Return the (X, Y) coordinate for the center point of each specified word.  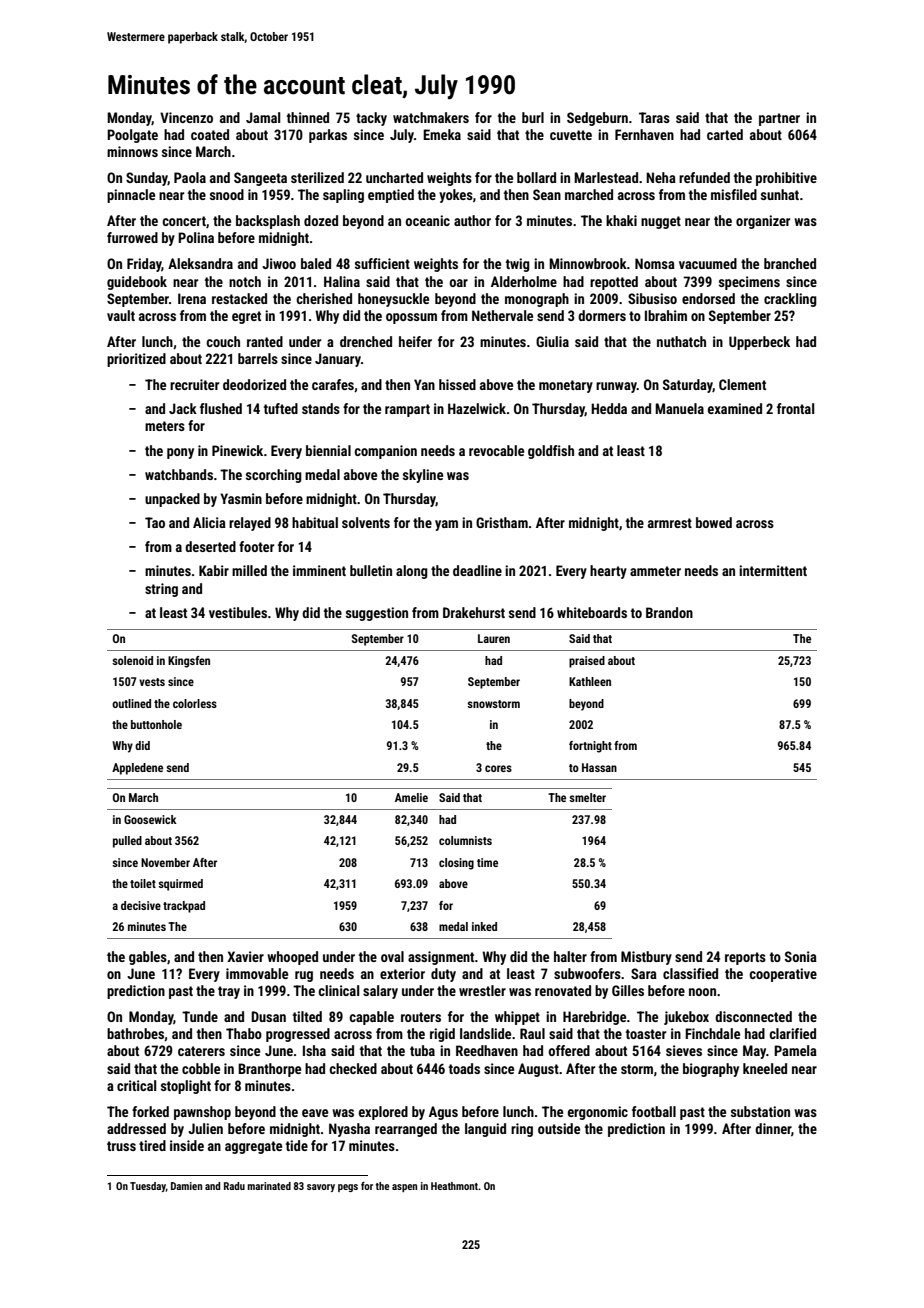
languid (485, 1130)
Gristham (502, 522)
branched (790, 263)
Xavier (245, 956)
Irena (192, 298)
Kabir (214, 570)
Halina (342, 281)
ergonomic (598, 1113)
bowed (714, 522)
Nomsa (655, 263)
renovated (563, 990)
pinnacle (131, 196)
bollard (536, 177)
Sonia (801, 956)
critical (136, 1085)
